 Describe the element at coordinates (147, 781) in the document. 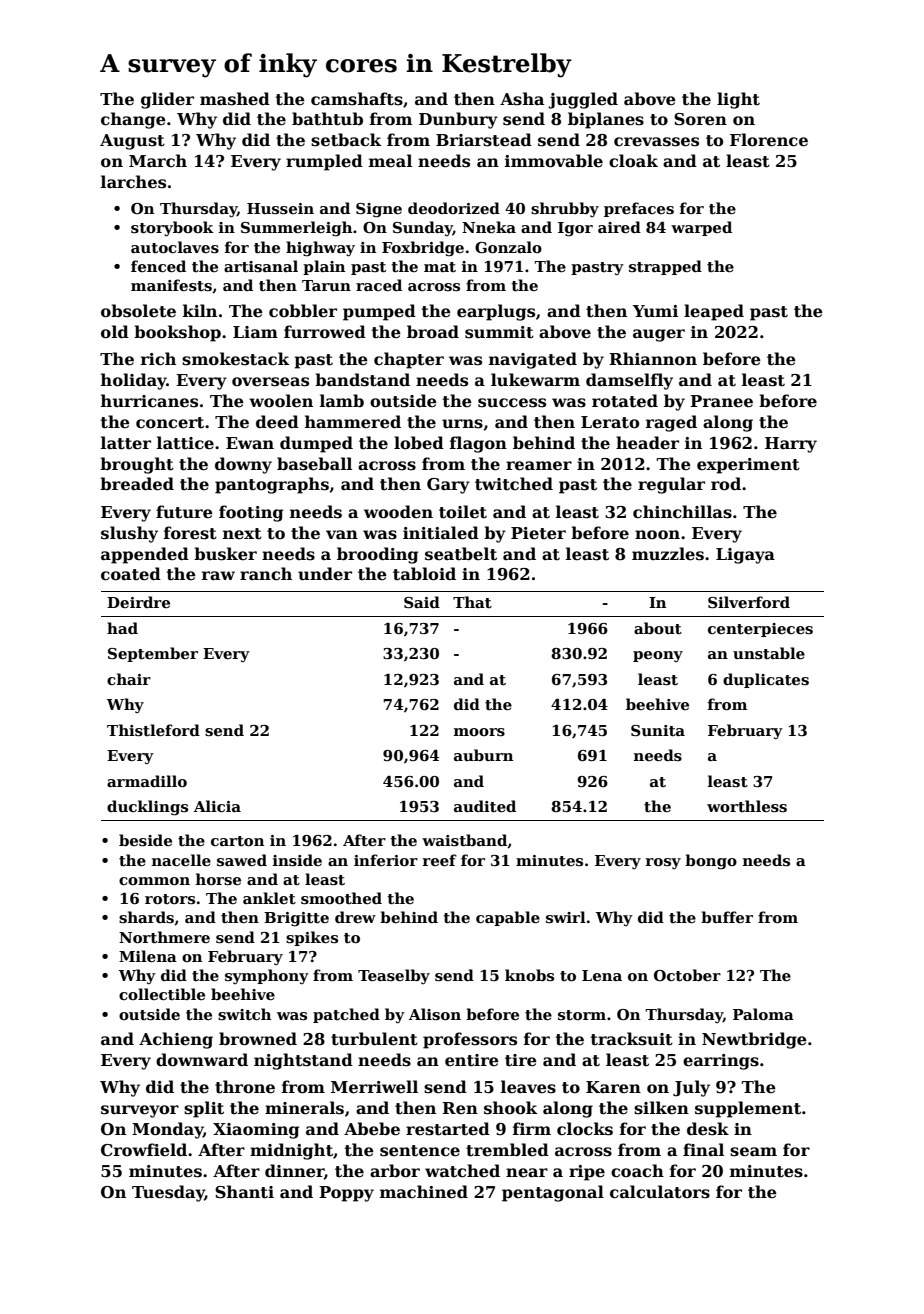

I see `armadillo` at that location.
